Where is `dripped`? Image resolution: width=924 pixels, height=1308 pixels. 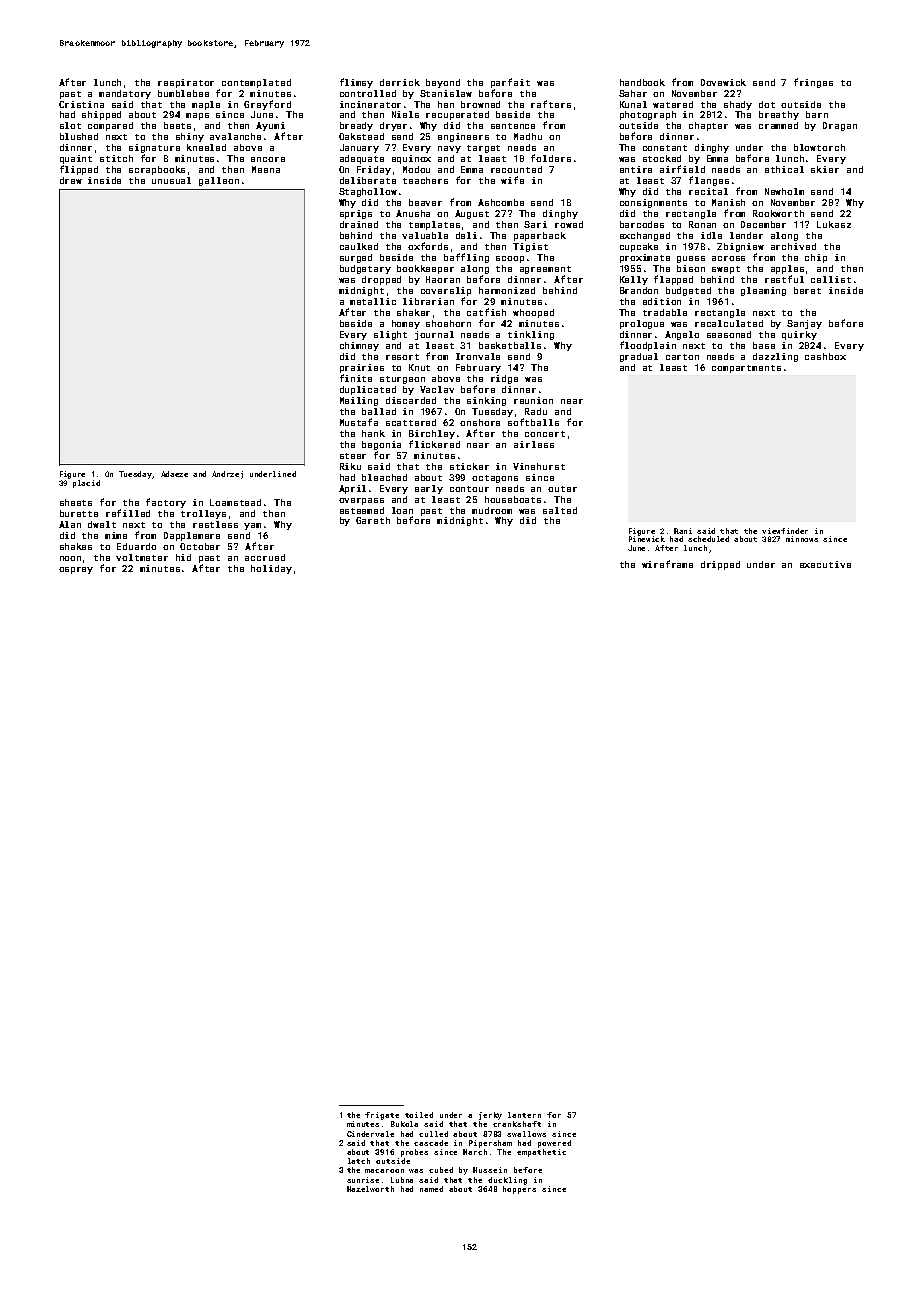 dripped is located at coordinates (720, 565).
